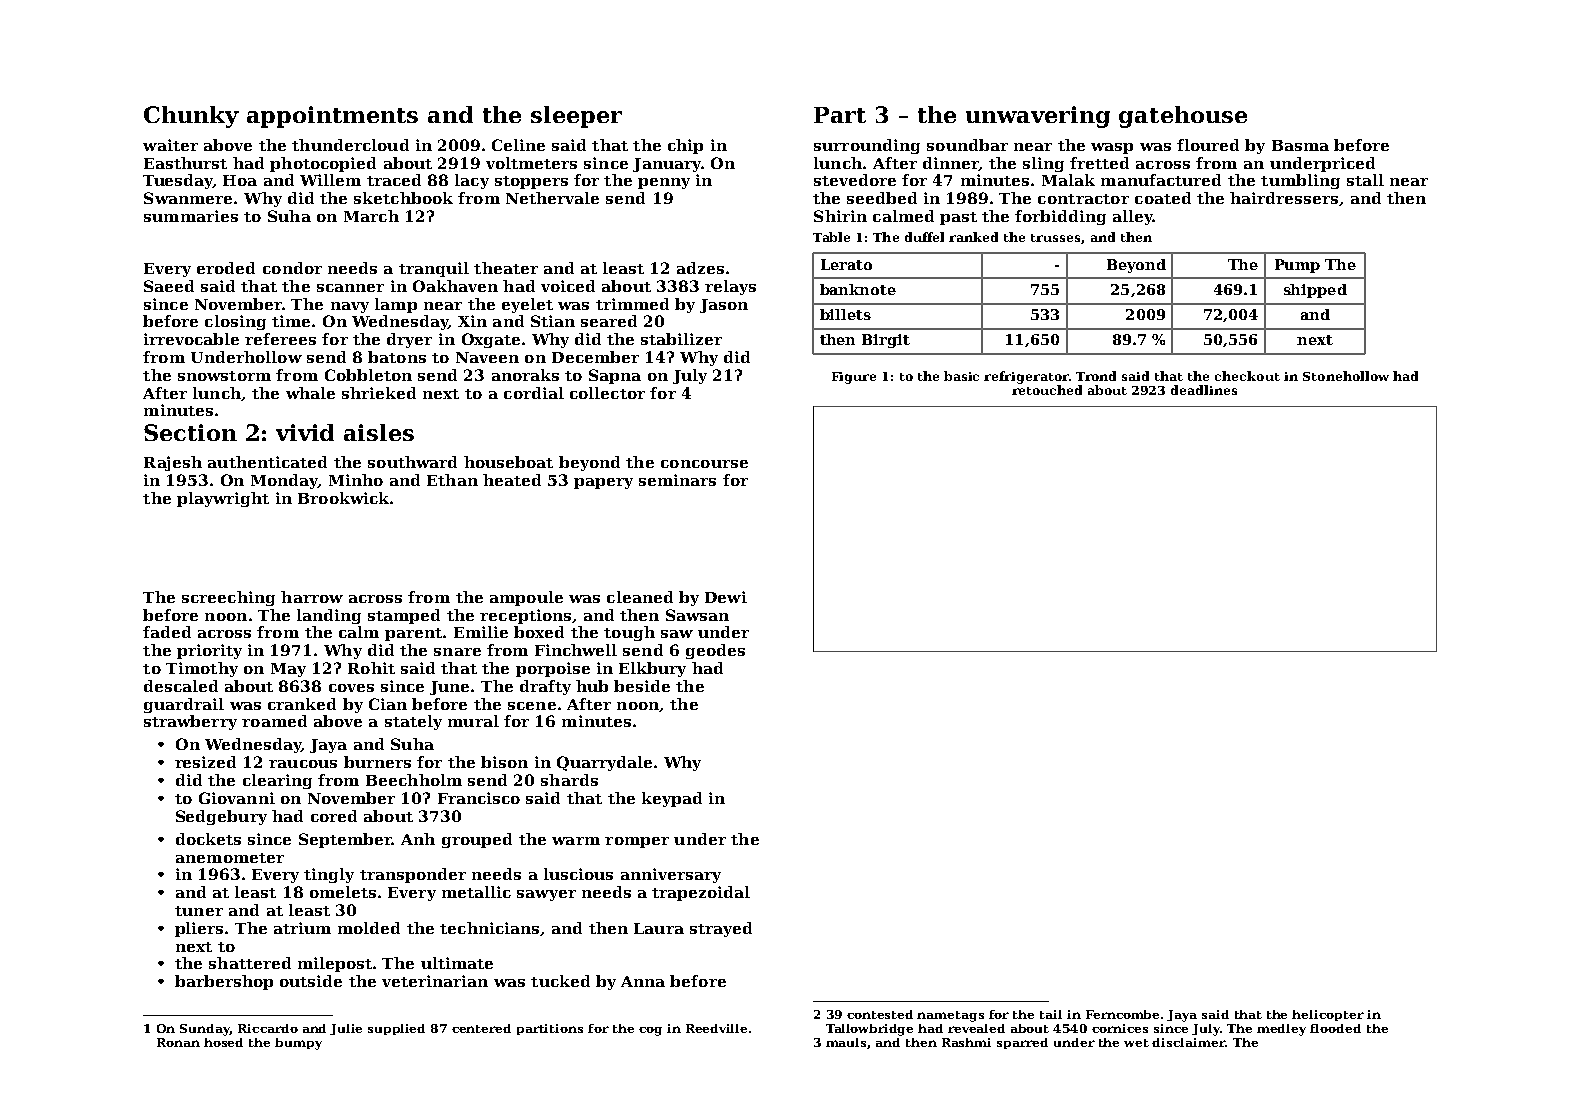  What do you see at coordinates (205, 762) in the image?
I see `resized` at bounding box center [205, 762].
